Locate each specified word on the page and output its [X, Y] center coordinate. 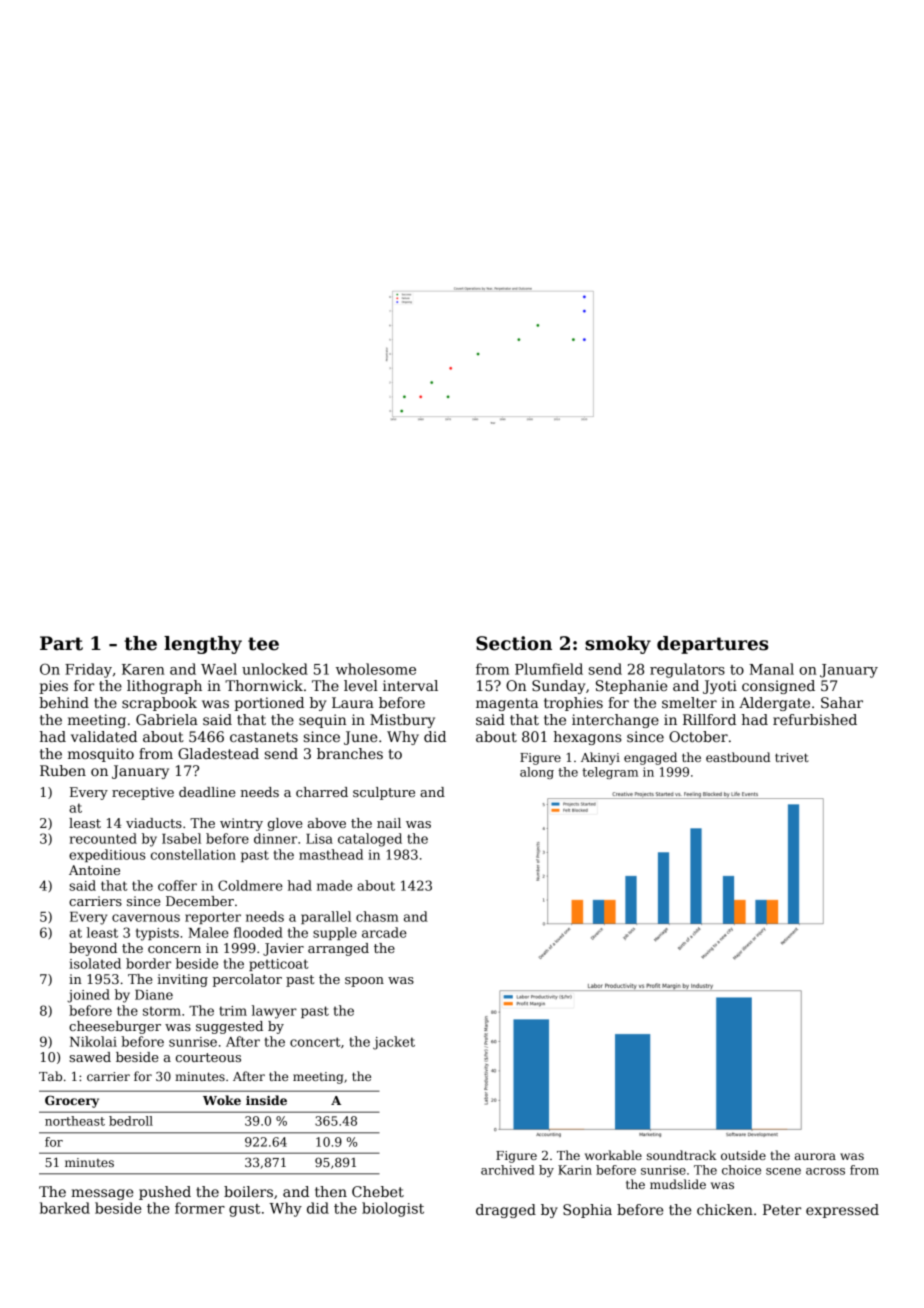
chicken [725, 1209]
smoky [618, 645]
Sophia [587, 1211]
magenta [507, 704]
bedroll [131, 1121]
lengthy [203, 645]
